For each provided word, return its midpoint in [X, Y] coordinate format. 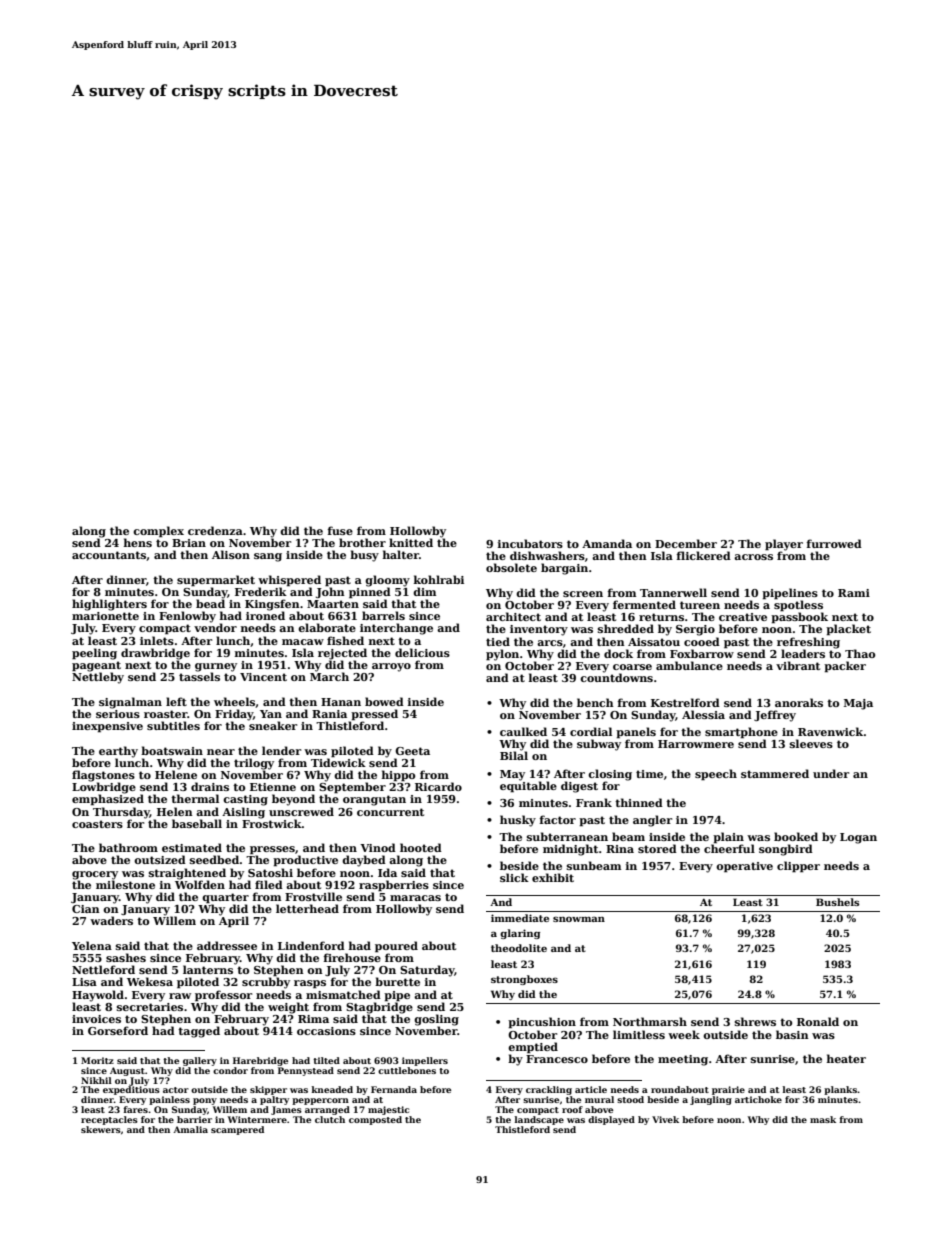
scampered [237, 1130]
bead [210, 603]
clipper [798, 867]
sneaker [273, 725]
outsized [160, 859]
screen [583, 594]
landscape [539, 1120]
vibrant [798, 665]
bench [595, 702]
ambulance [689, 665]
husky [518, 821]
